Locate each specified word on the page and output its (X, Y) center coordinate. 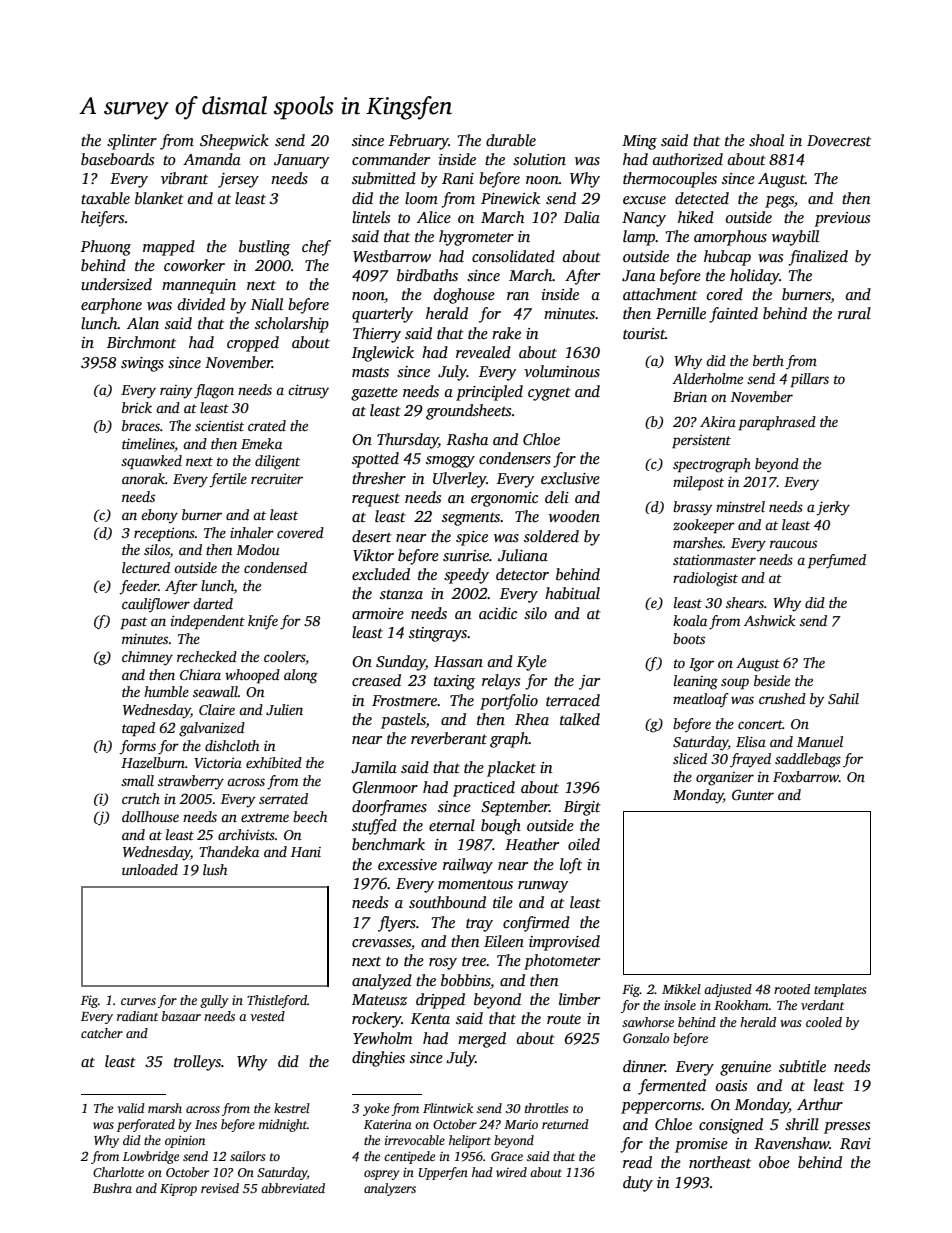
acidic (498, 613)
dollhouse (150, 816)
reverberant (449, 738)
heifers (102, 219)
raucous (793, 544)
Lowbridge (151, 1157)
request (376, 500)
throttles (546, 1108)
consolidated (513, 256)
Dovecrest (839, 140)
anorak (143, 478)
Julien (284, 709)
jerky (833, 508)
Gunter (753, 794)
